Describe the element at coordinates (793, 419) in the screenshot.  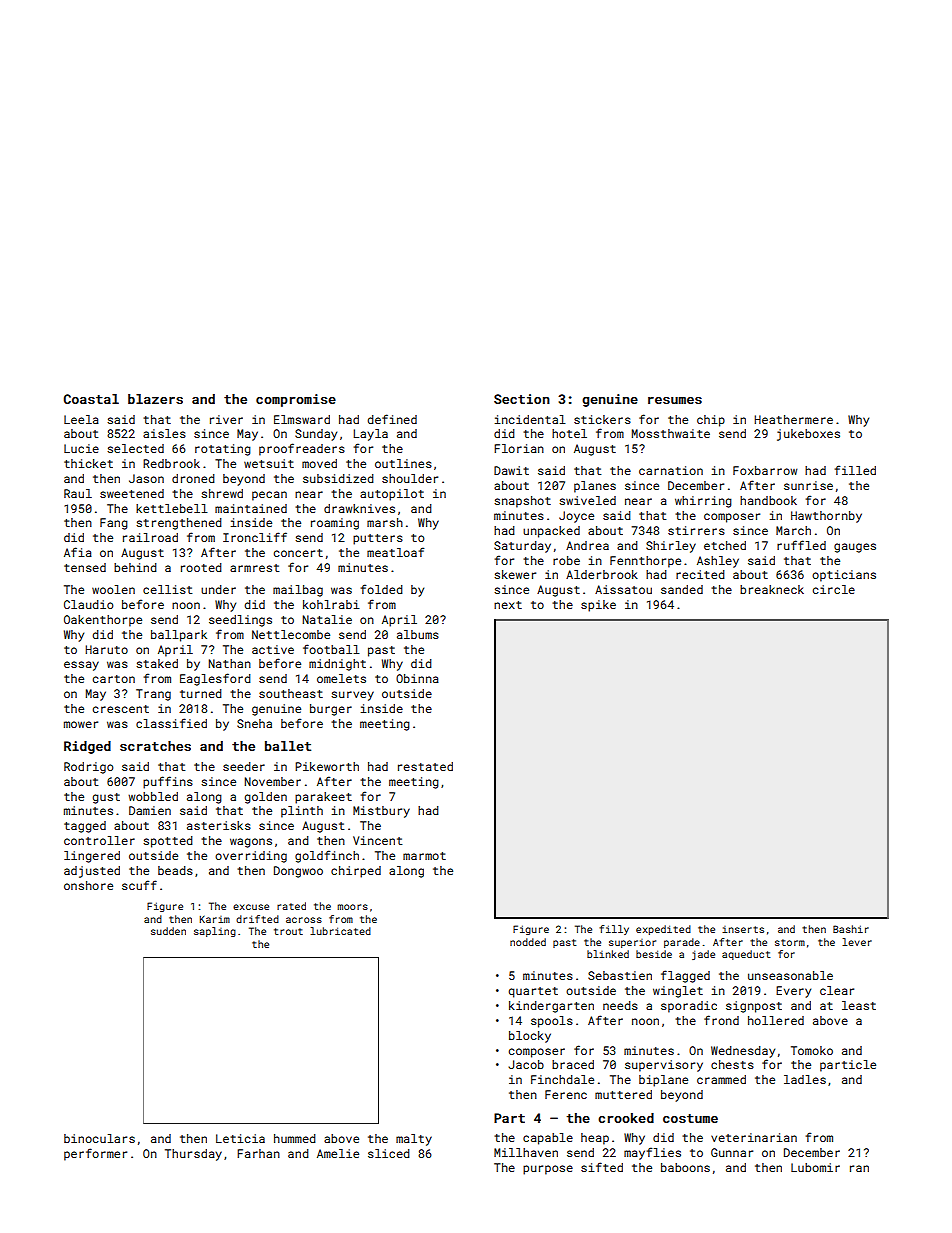
I see `Heathermere` at that location.
